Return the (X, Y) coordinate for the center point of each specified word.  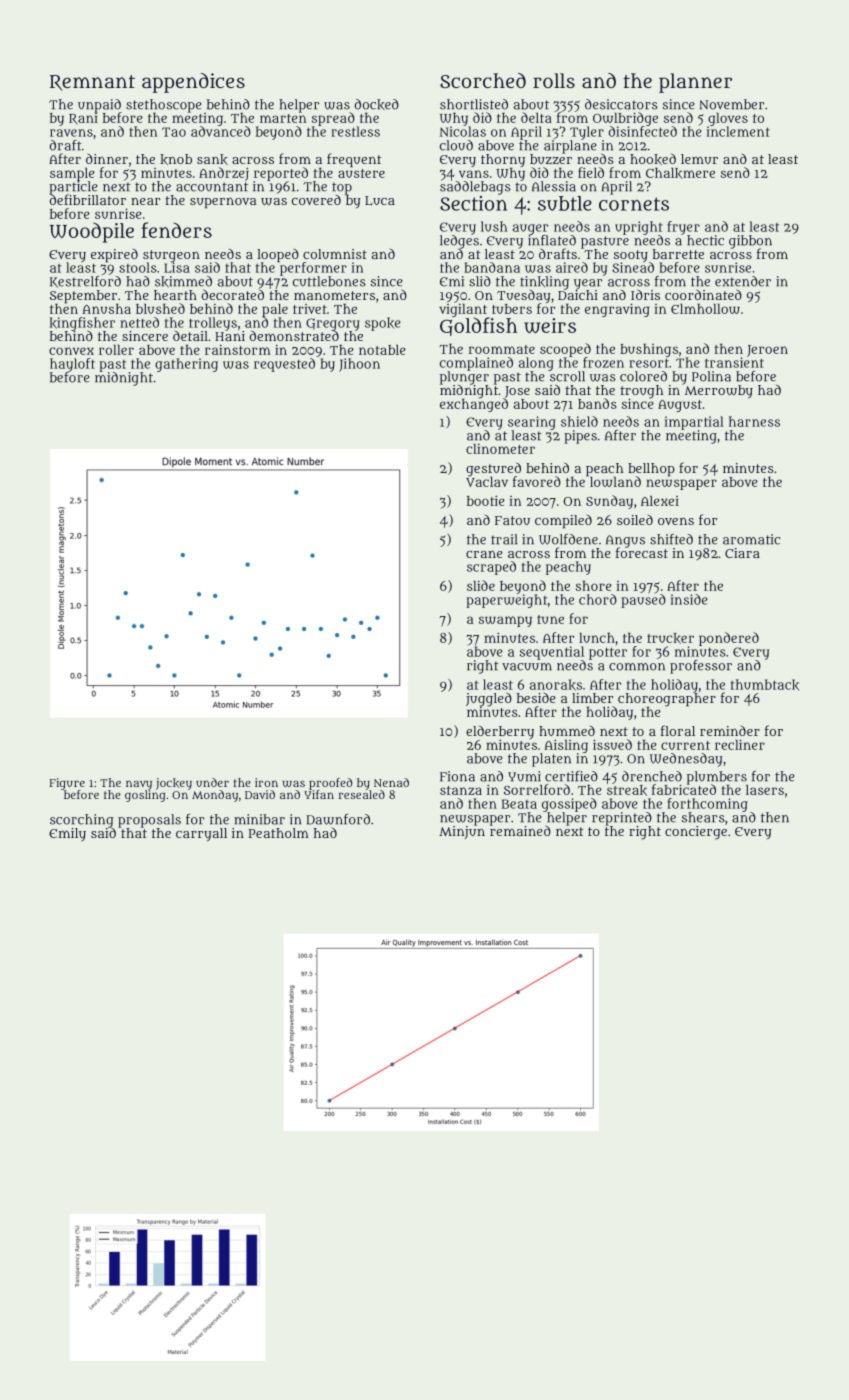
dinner (107, 158)
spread (333, 119)
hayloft (72, 365)
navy (139, 785)
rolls (554, 80)
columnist (335, 254)
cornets (634, 204)
